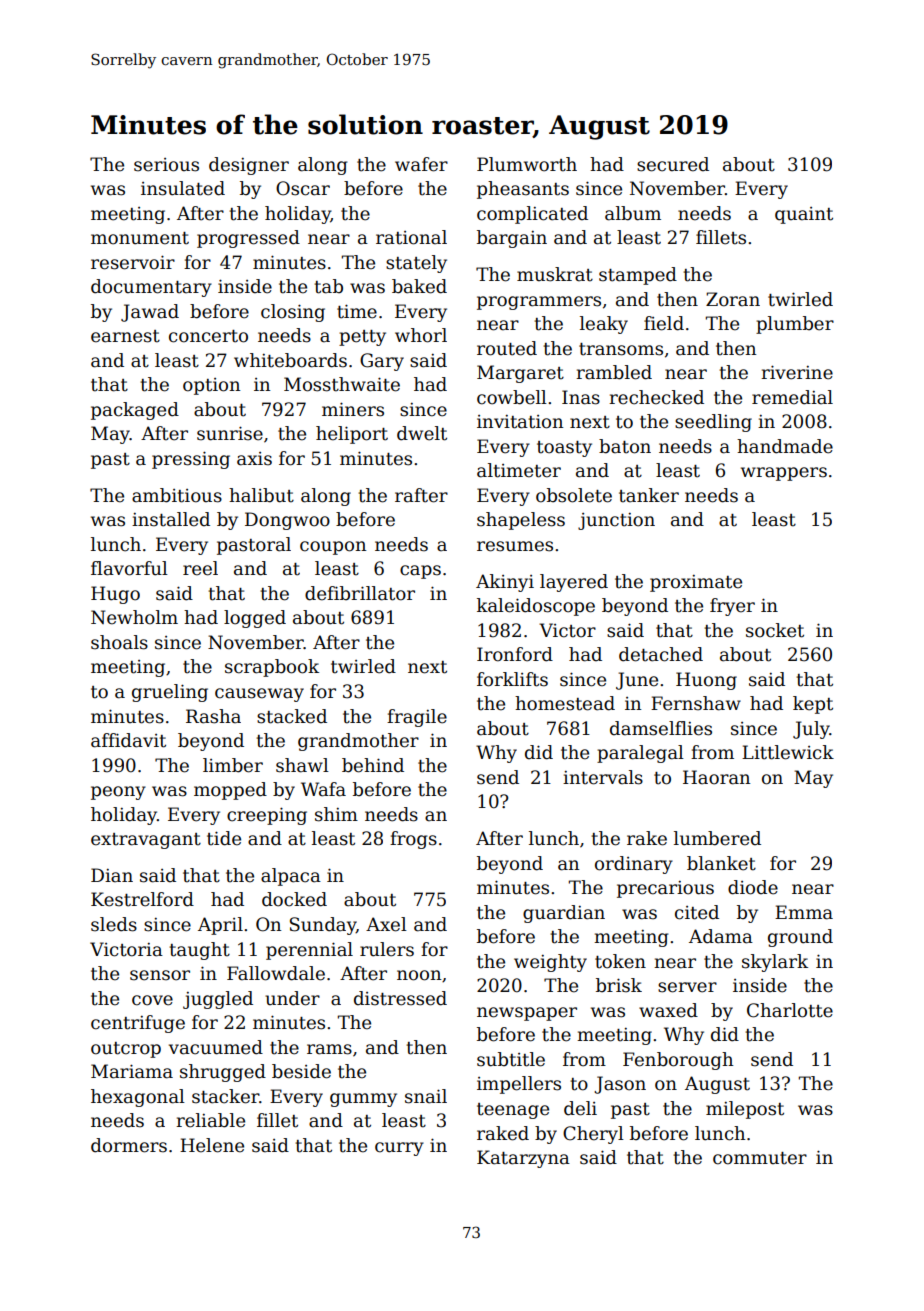  I want to click on monument, so click(140, 238).
